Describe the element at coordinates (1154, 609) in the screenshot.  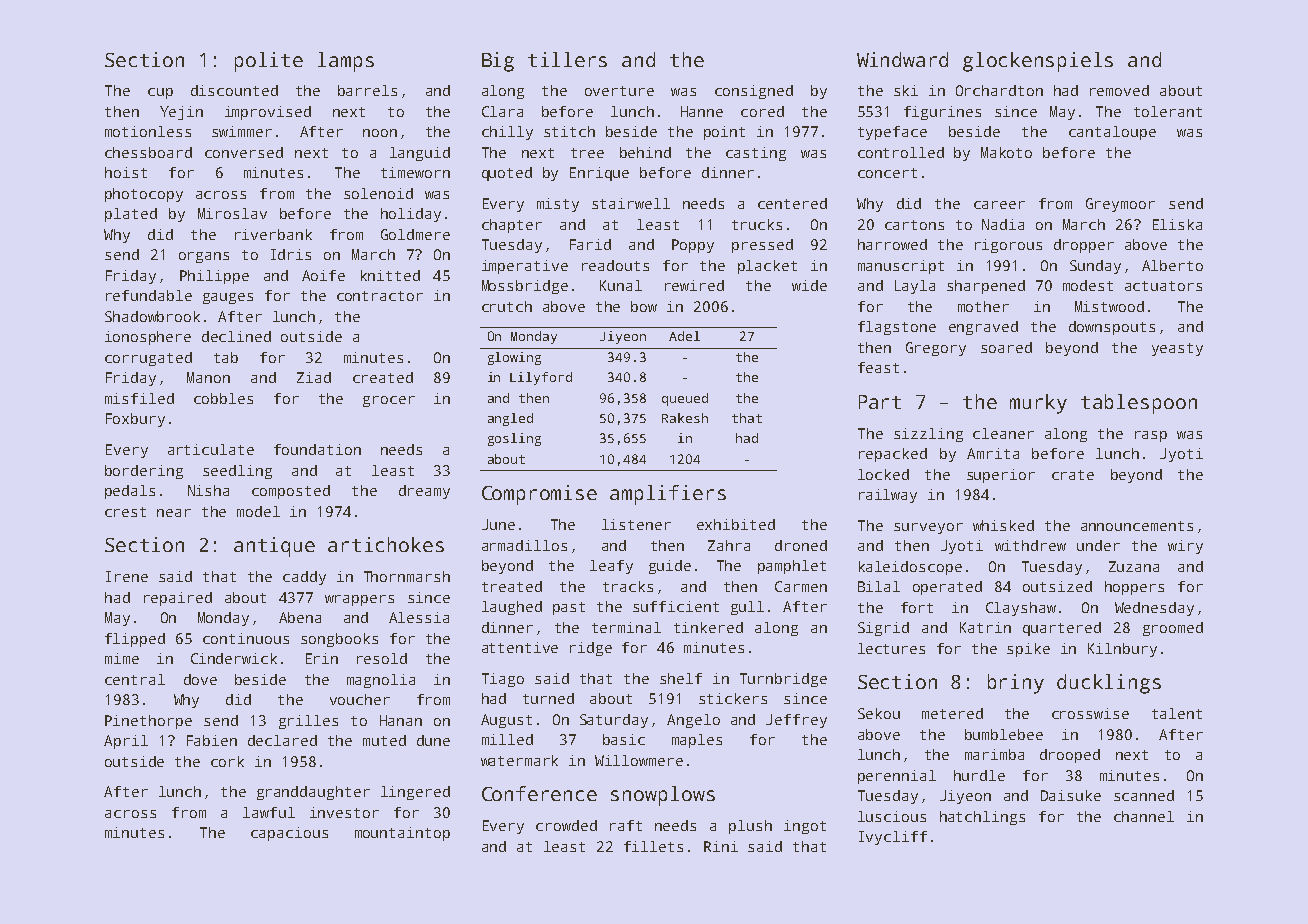
I see `Wednesday` at that location.
